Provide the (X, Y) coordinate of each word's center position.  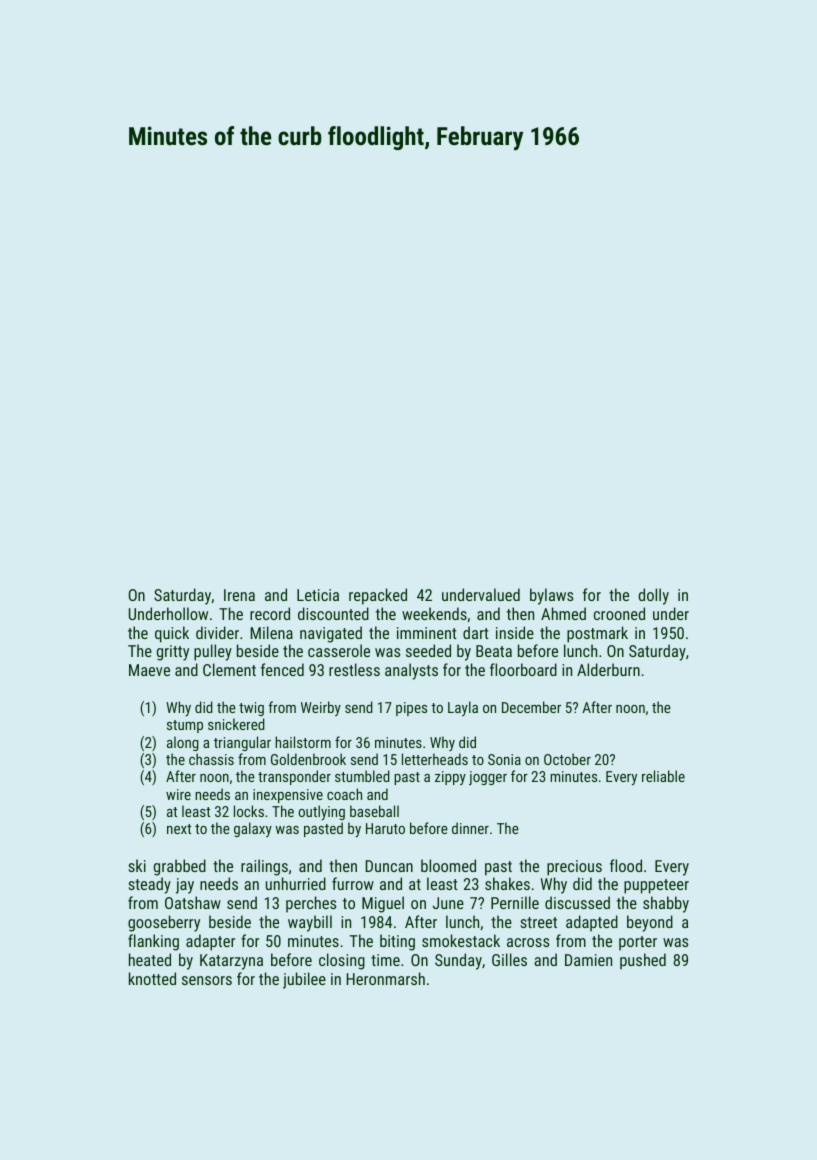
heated (150, 959)
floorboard (523, 669)
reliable (663, 776)
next (179, 829)
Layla (463, 708)
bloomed (448, 865)
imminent (427, 633)
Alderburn (608, 669)
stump (185, 726)
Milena (272, 632)
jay (185, 886)
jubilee (304, 980)
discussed (577, 902)
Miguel (383, 904)
